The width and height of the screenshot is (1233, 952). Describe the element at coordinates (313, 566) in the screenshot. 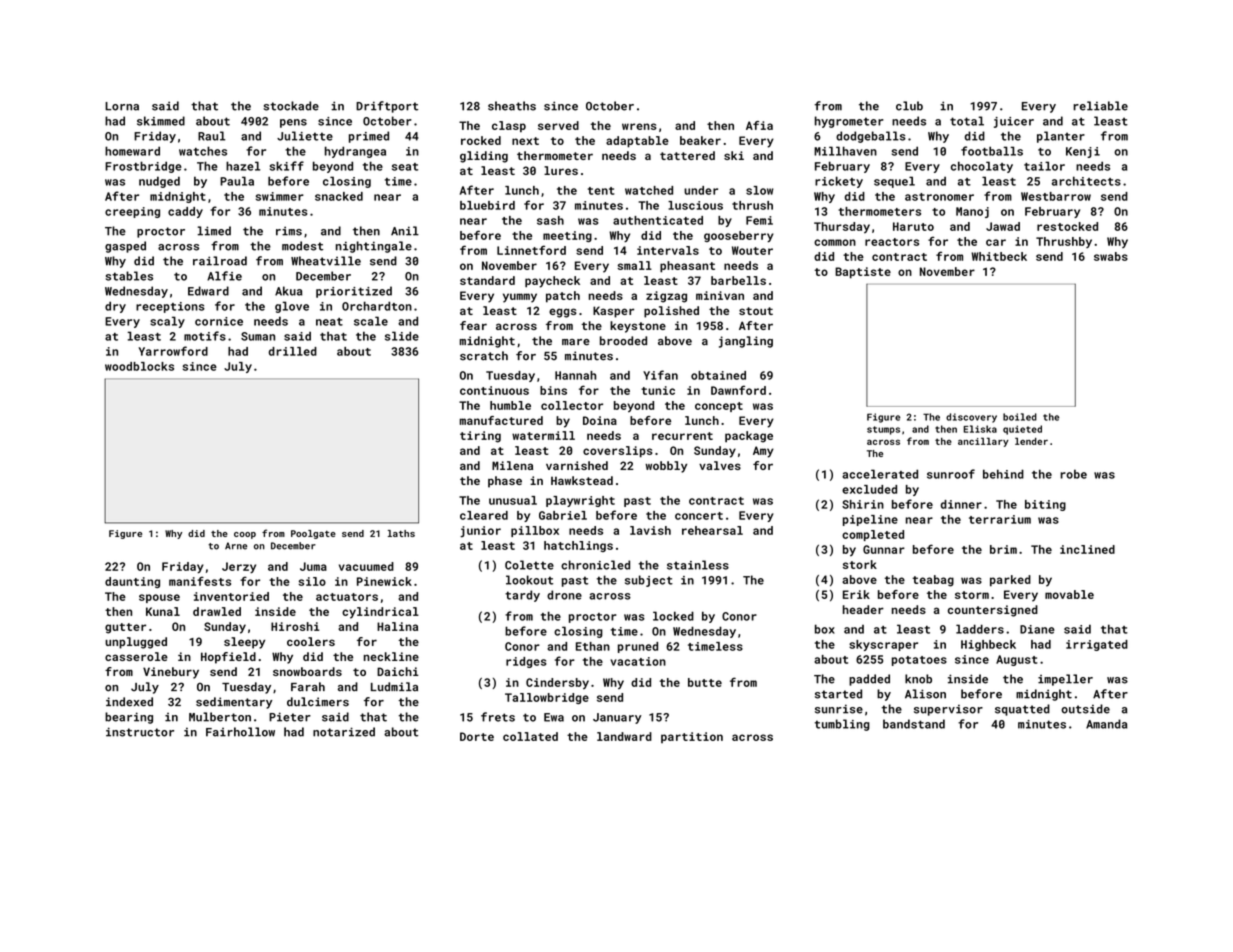

I see `Juma` at that location.
